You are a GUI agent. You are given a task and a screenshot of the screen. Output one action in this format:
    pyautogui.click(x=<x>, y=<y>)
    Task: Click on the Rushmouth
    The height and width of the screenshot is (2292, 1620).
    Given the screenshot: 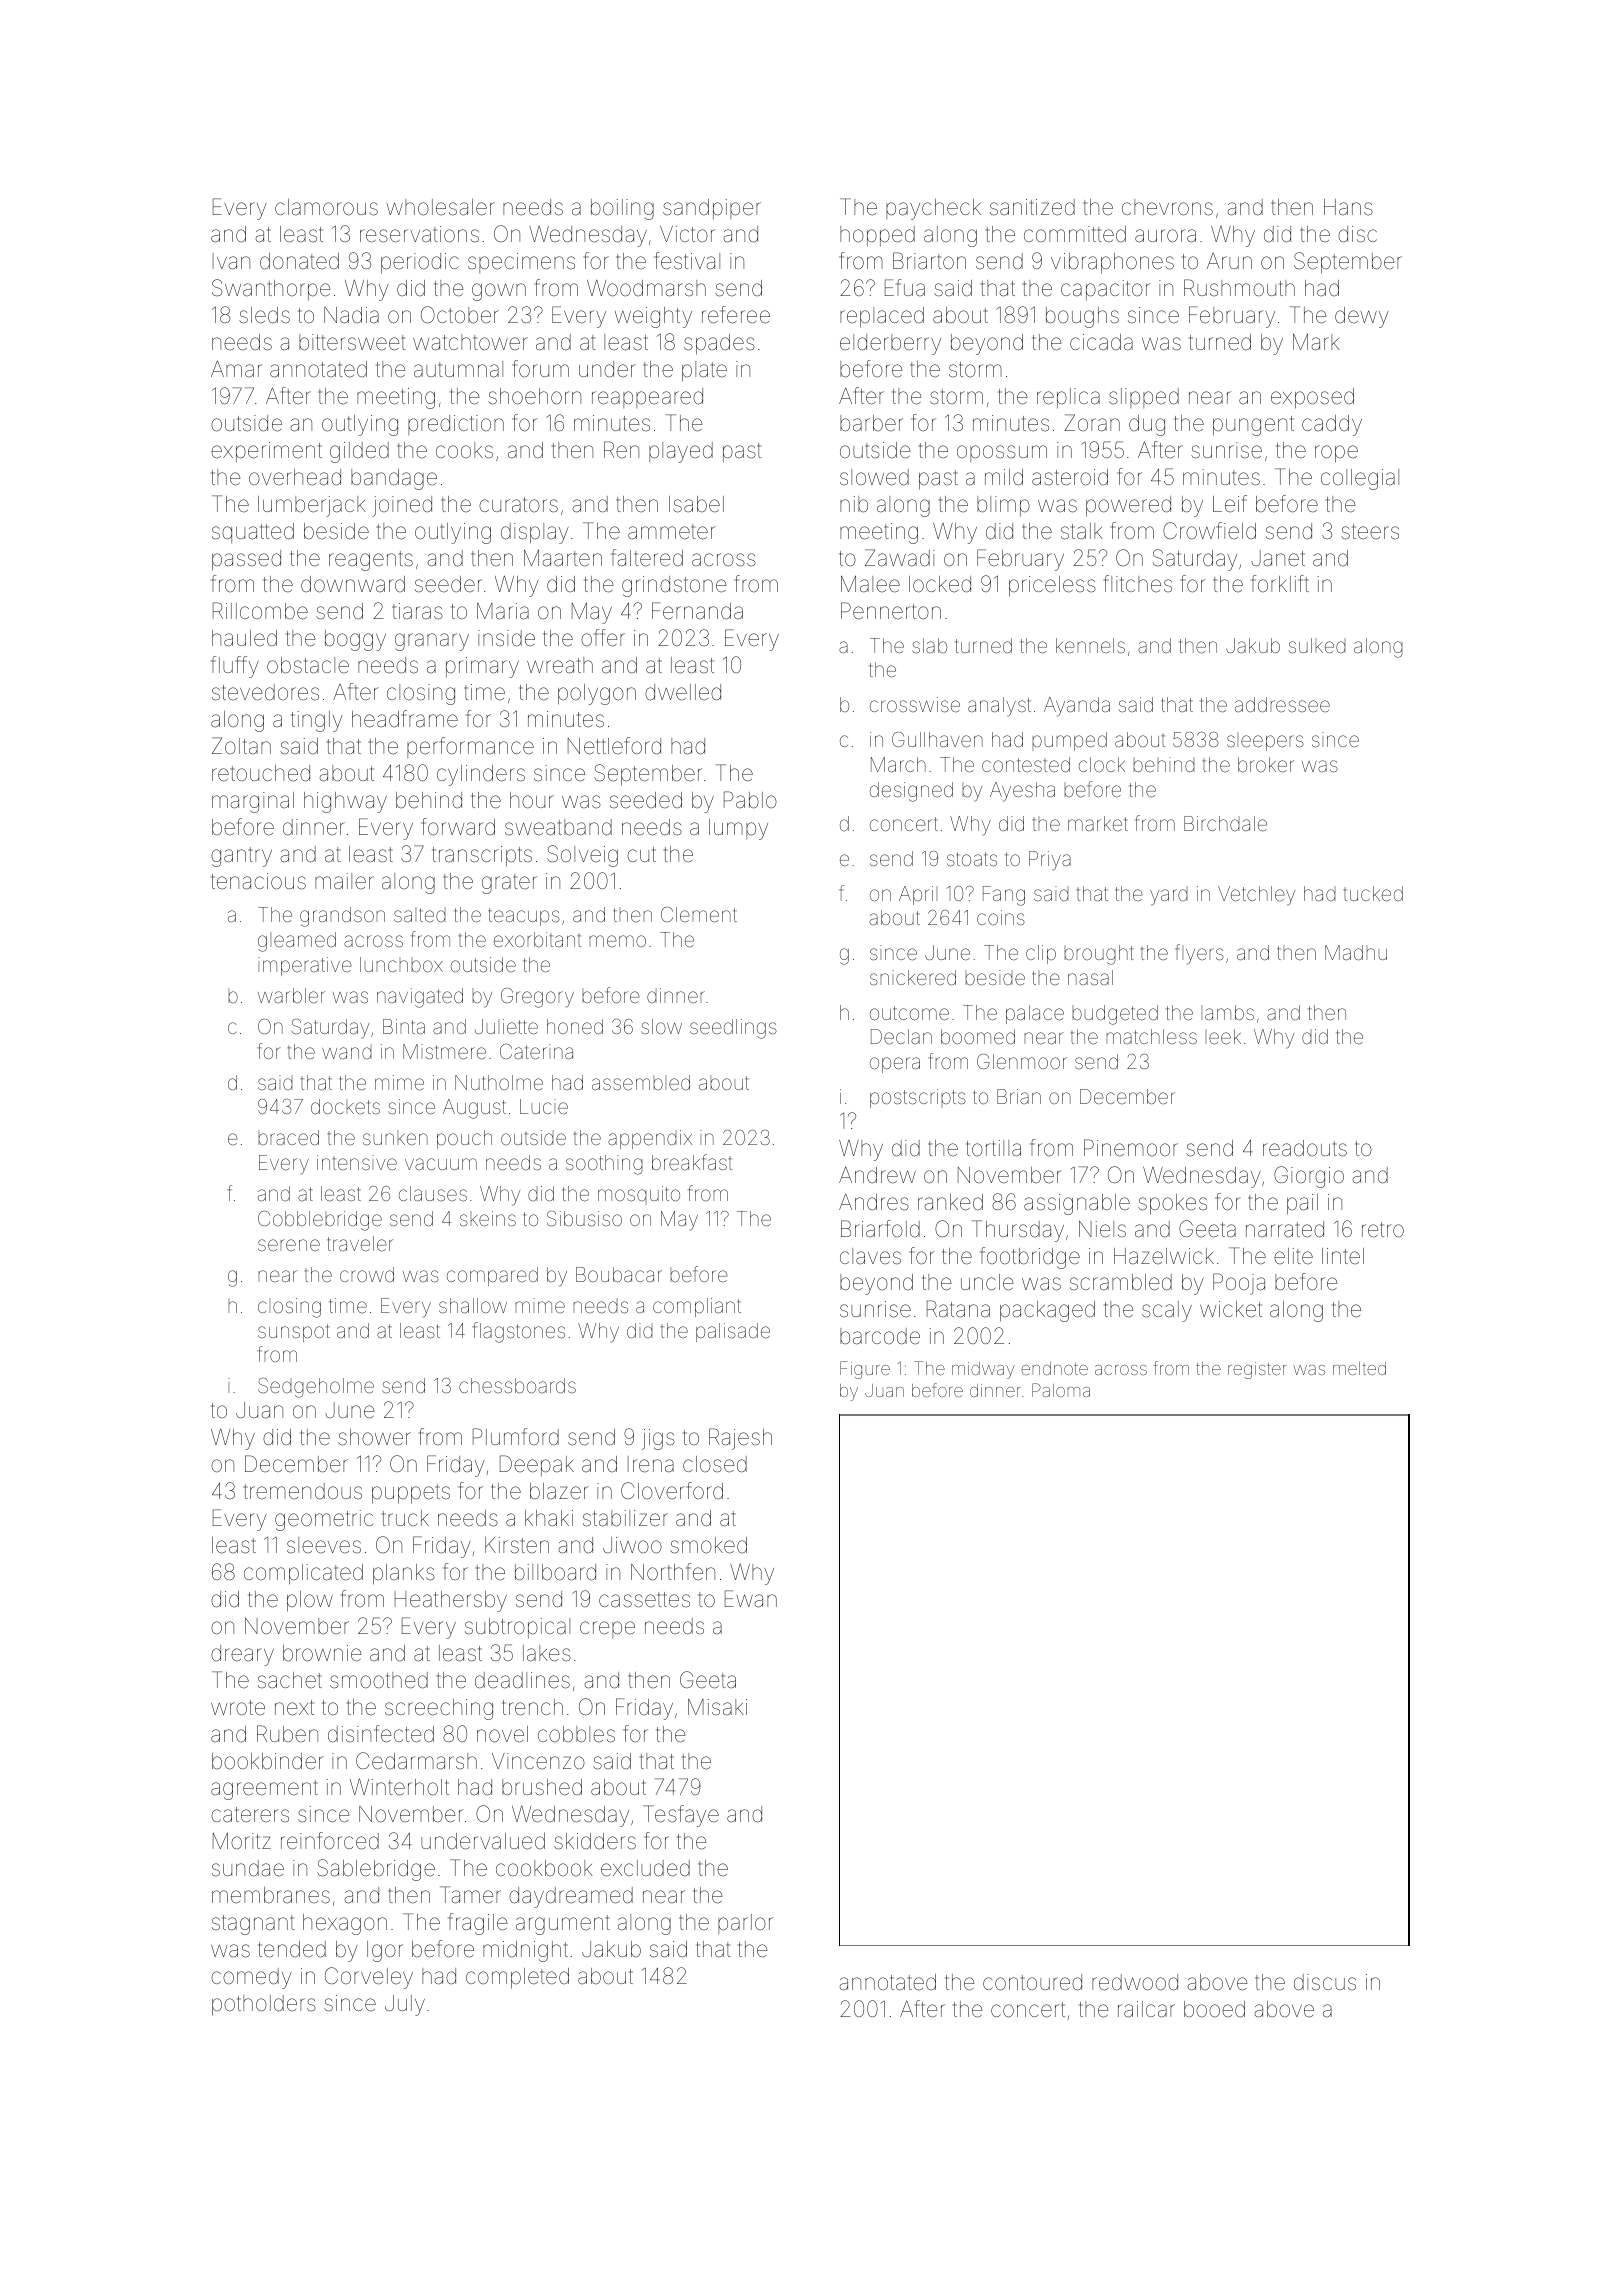 What is the action you would take?
    pyautogui.click(x=1239, y=287)
